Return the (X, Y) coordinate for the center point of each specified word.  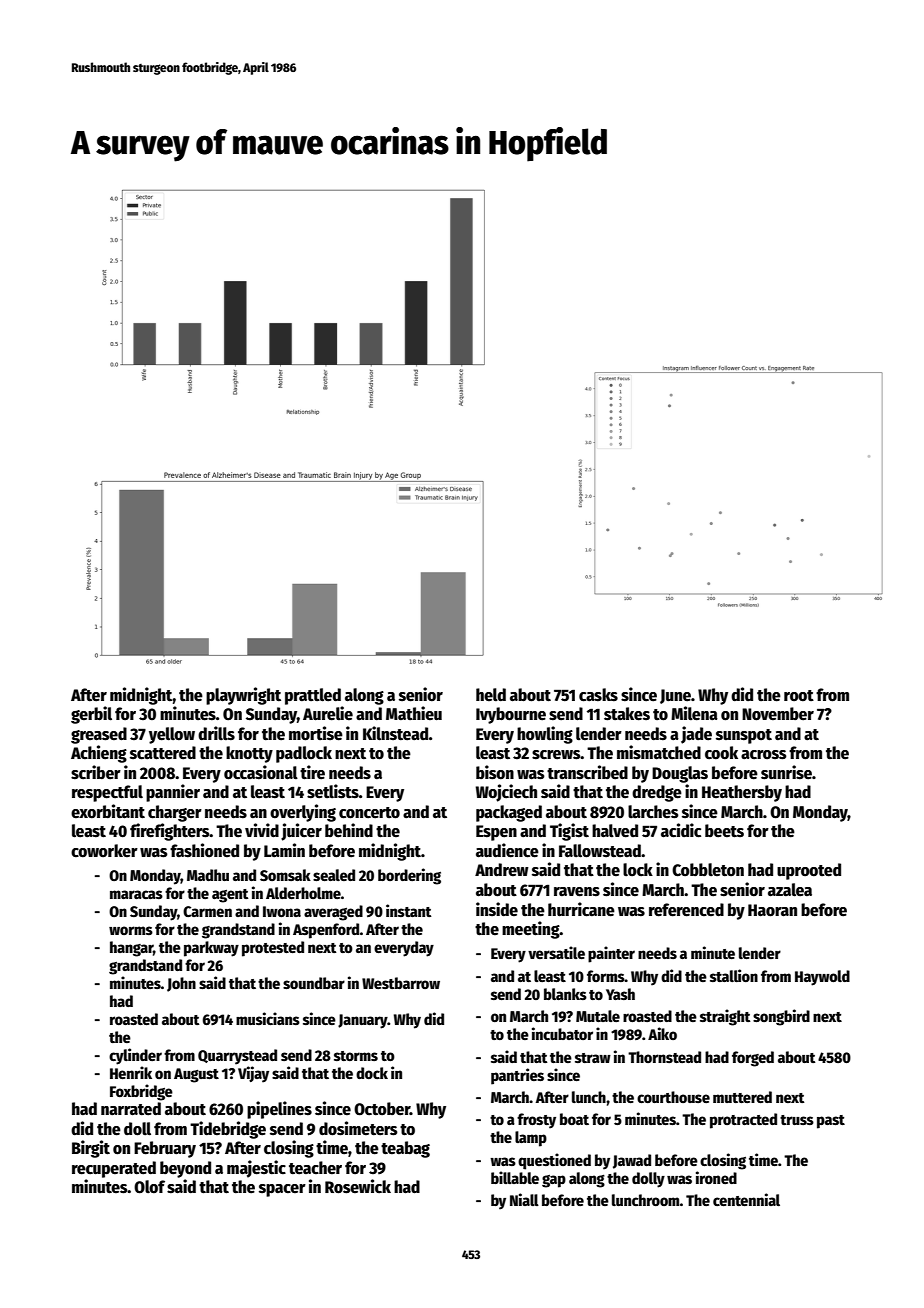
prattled (313, 696)
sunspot (744, 736)
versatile (556, 952)
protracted (743, 1121)
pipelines (279, 1110)
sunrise (786, 772)
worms (131, 930)
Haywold (822, 978)
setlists (333, 791)
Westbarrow (401, 983)
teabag (405, 1149)
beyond (185, 1169)
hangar (131, 949)
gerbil (91, 715)
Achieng (99, 754)
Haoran (772, 910)
